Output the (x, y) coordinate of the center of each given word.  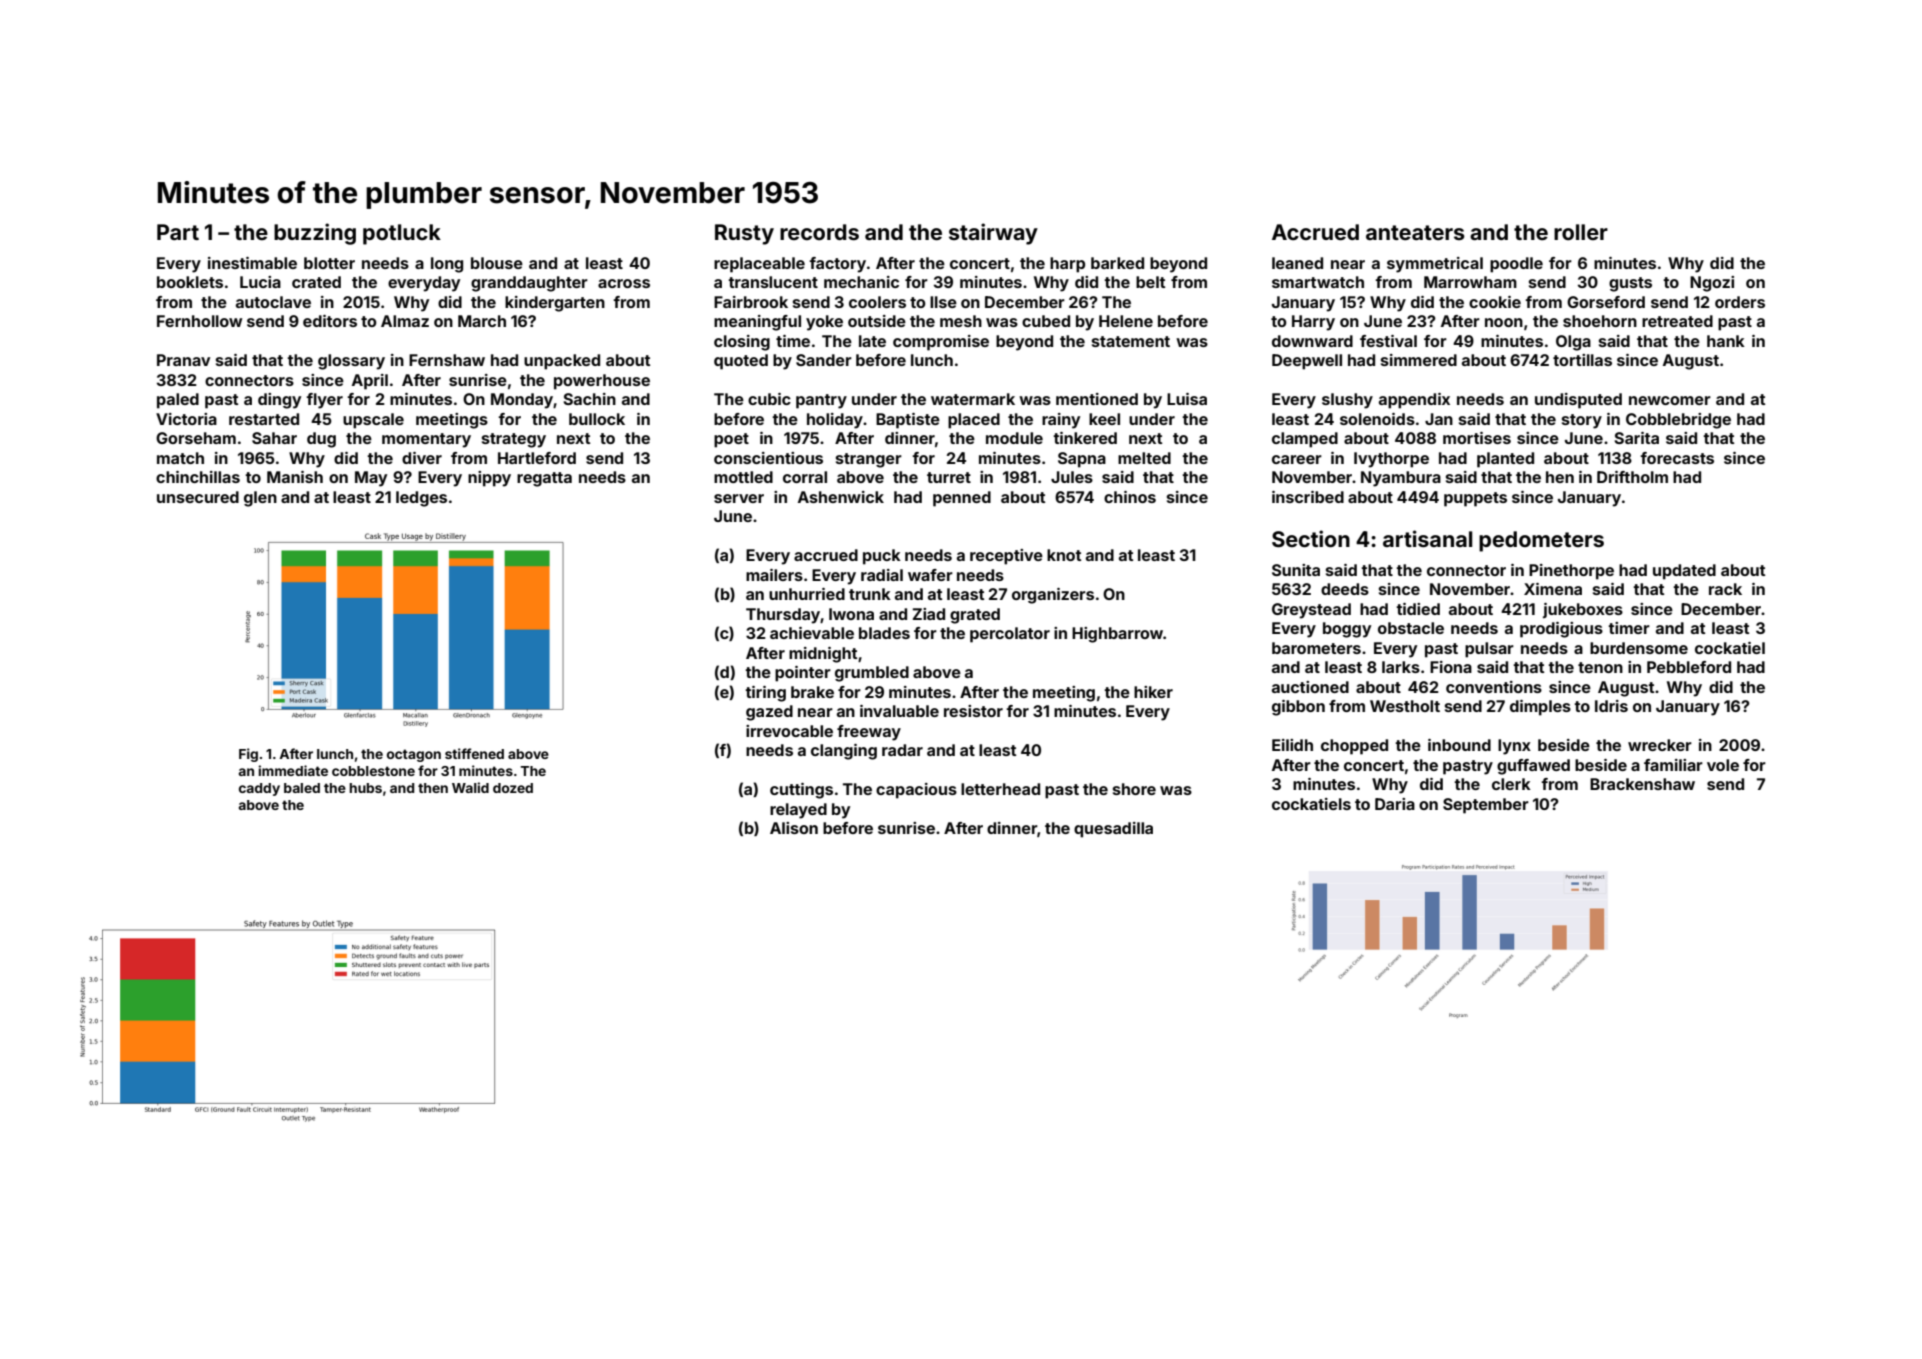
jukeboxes (1583, 611)
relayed (798, 811)
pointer (803, 674)
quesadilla (1113, 830)
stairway (993, 234)
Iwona (851, 614)
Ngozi (1712, 284)
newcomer (1670, 400)
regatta (544, 479)
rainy (1061, 421)
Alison (794, 828)
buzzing (315, 234)
